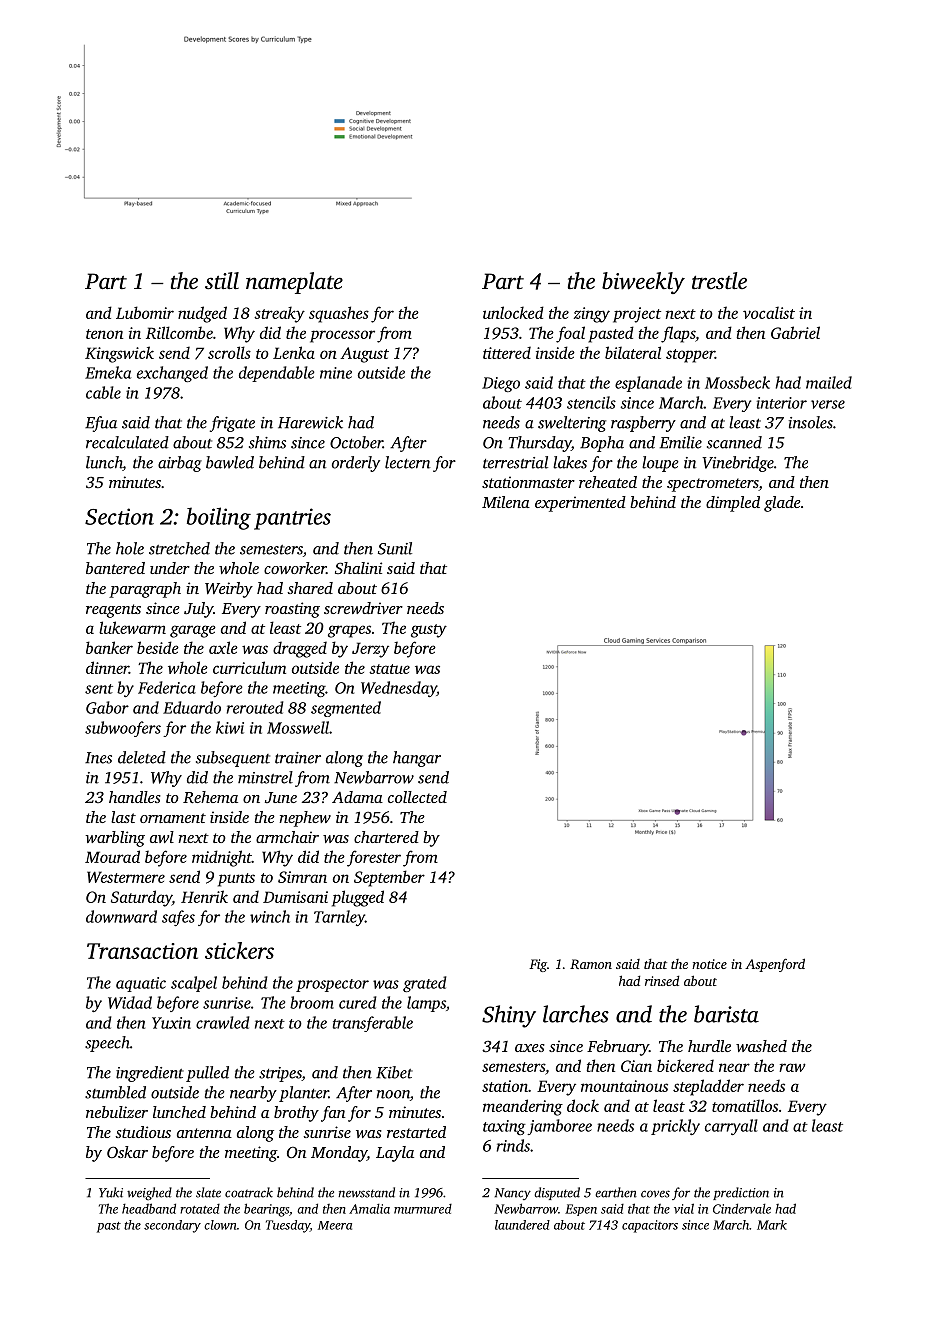 This screenshot has height=1333, width=938. What do you see at coordinates (769, 312) in the screenshot?
I see `vocalist` at bounding box center [769, 312].
